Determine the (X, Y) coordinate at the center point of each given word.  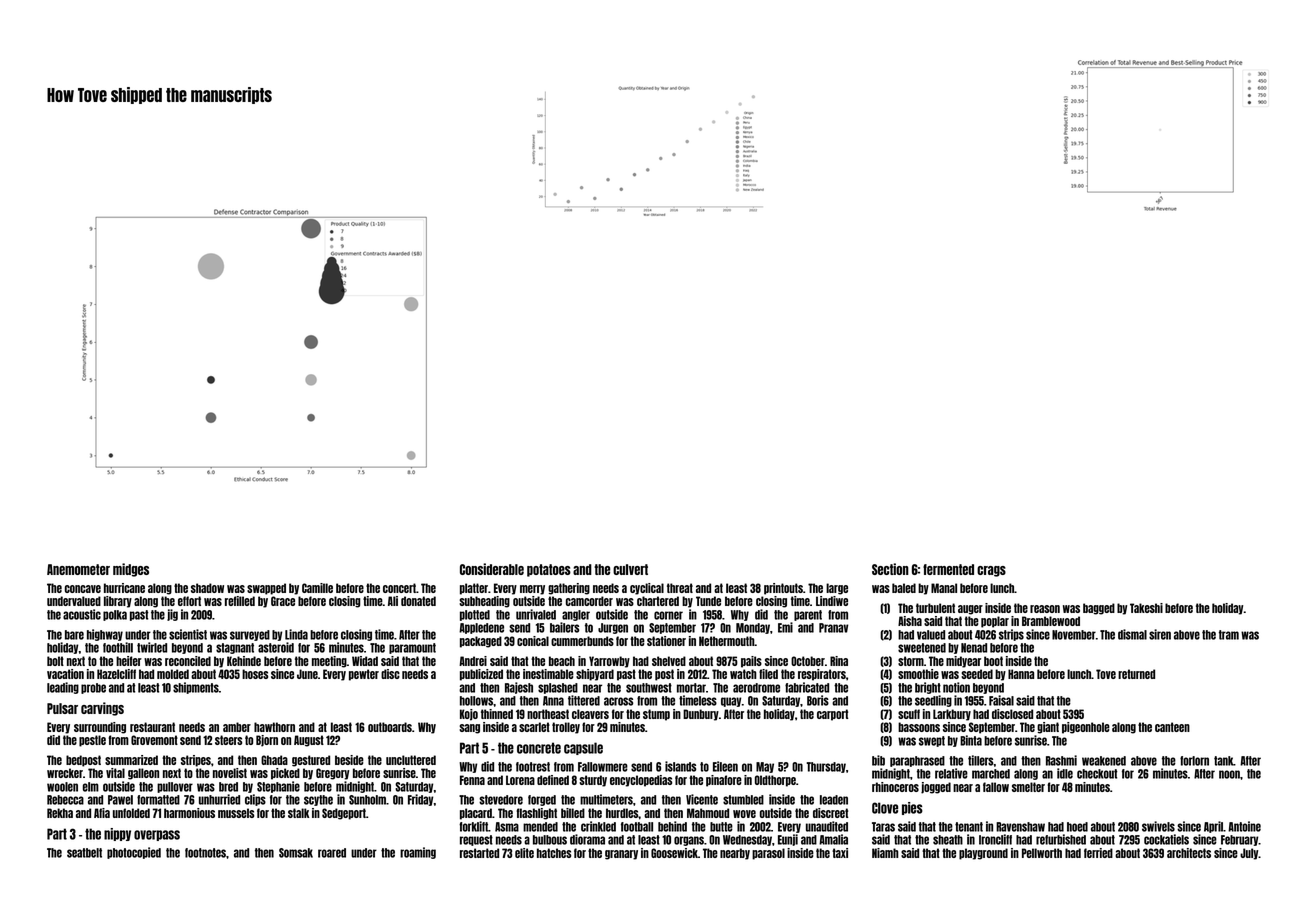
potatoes (549, 570)
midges (131, 570)
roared (332, 853)
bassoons (919, 727)
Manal (944, 588)
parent (808, 615)
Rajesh (519, 688)
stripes (196, 761)
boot (993, 661)
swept (932, 741)
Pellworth (1042, 853)
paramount (412, 648)
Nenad (974, 648)
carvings (102, 709)
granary (621, 855)
